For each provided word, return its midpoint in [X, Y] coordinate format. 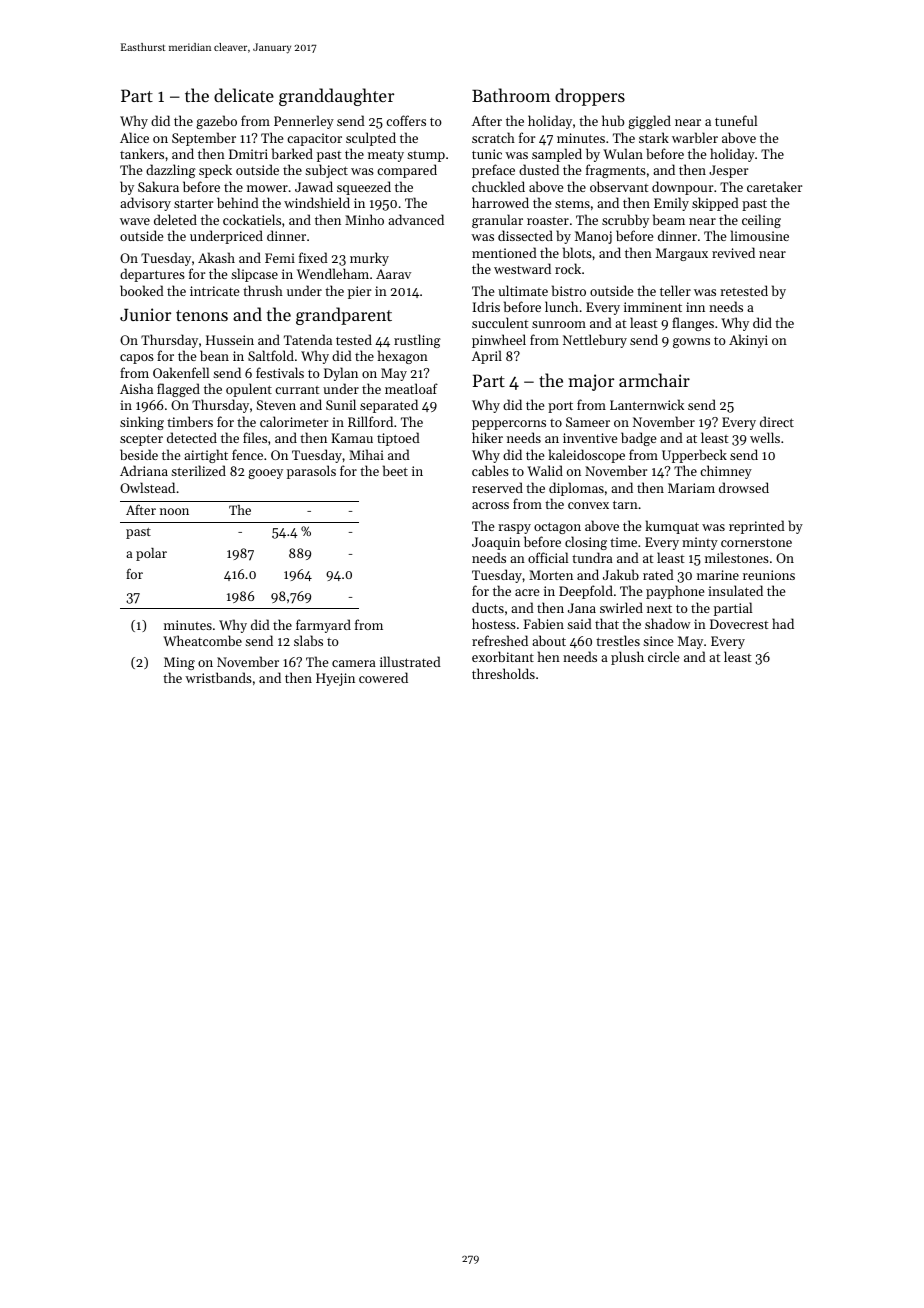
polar [151, 554]
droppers [590, 97]
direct [777, 421]
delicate [244, 95]
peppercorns [509, 425]
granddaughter [336, 97]
